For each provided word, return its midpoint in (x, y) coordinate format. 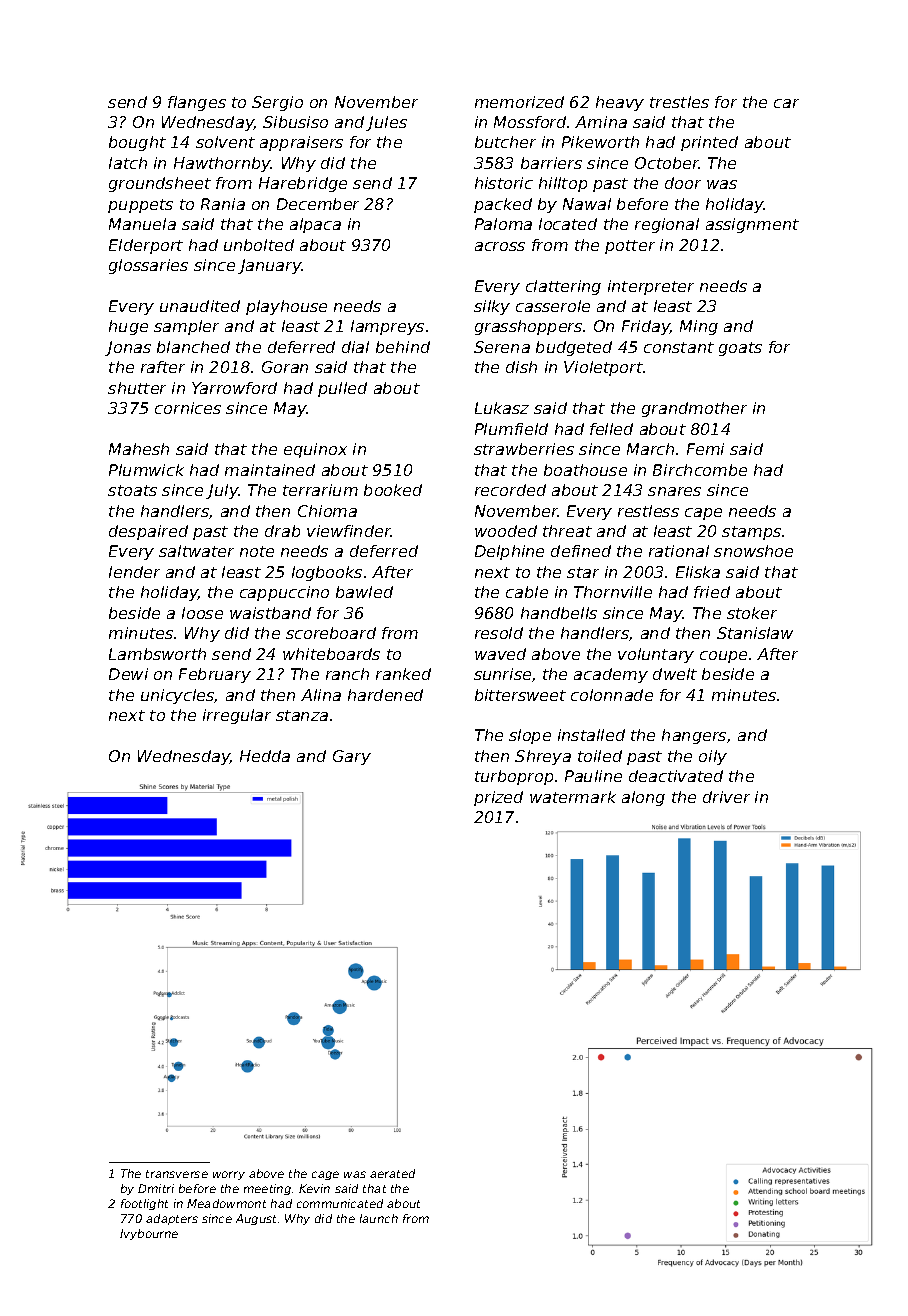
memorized (519, 102)
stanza (302, 715)
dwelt (675, 674)
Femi (705, 449)
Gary (352, 757)
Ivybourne (149, 1234)
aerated (392, 1173)
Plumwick (146, 470)
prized (498, 798)
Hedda (265, 756)
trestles (679, 102)
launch (379, 1218)
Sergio (277, 103)
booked (393, 490)
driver (726, 797)
